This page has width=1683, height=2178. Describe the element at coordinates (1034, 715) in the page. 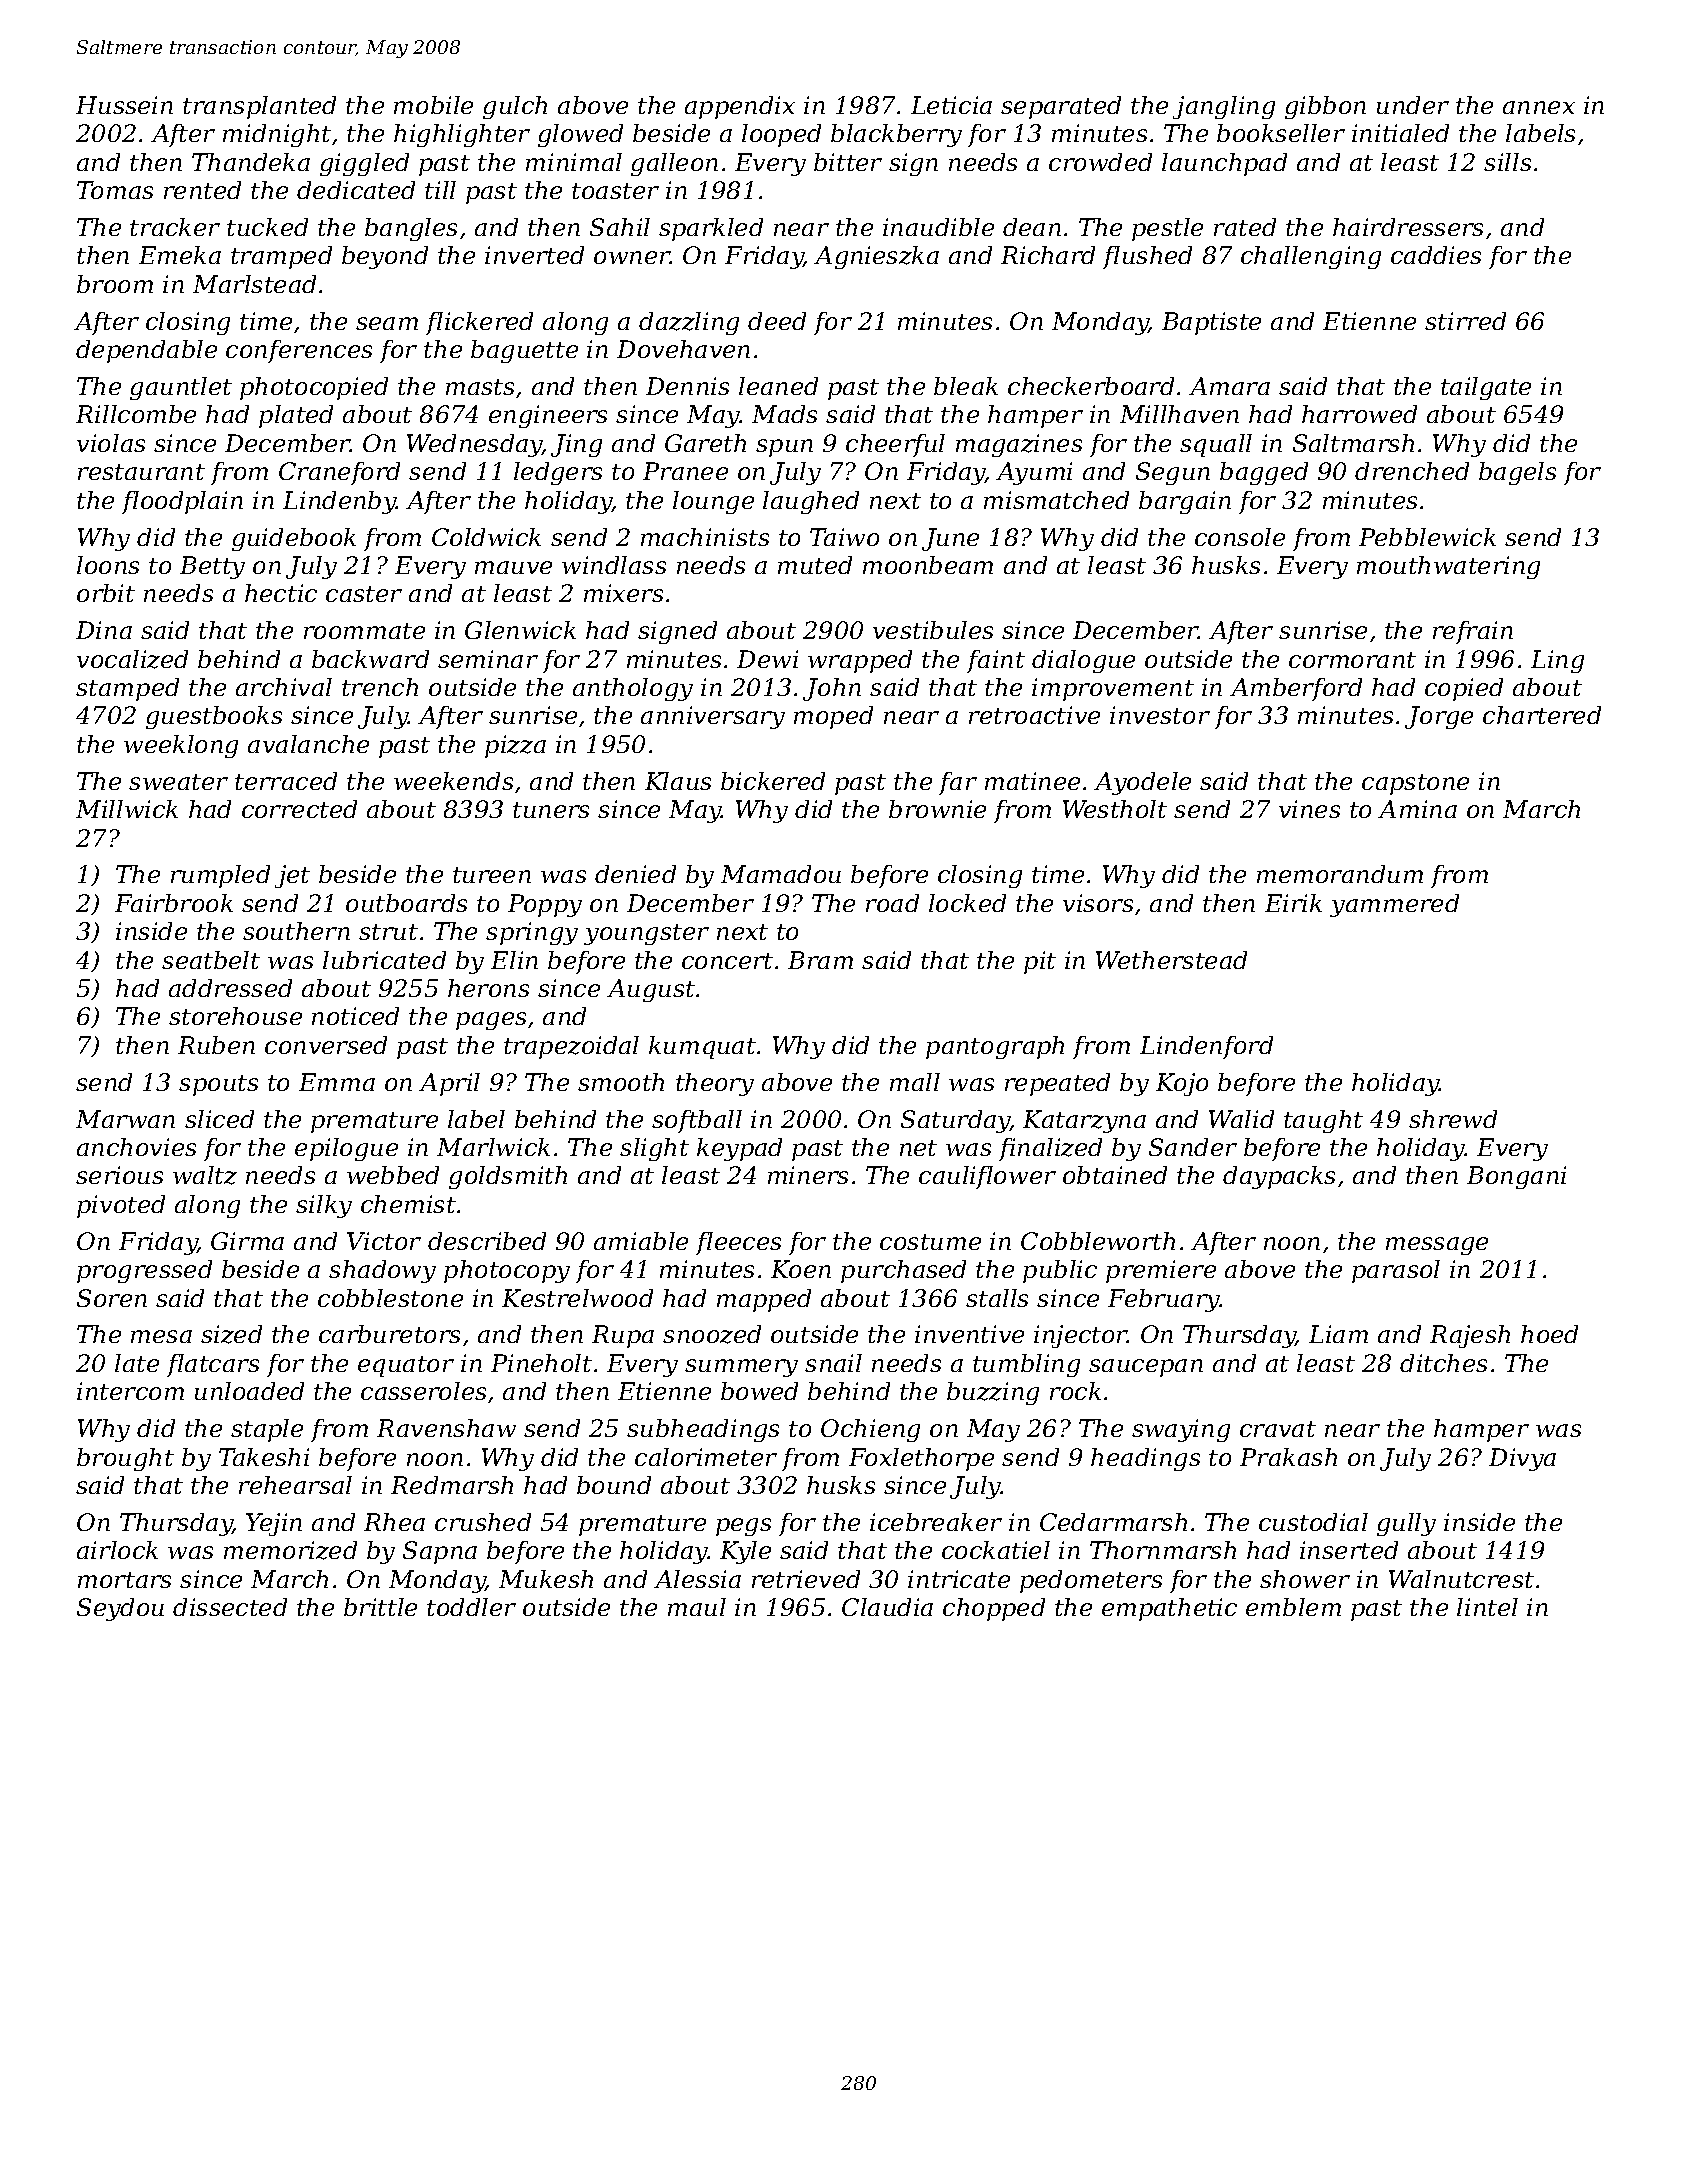

I see `retroactive` at that location.
